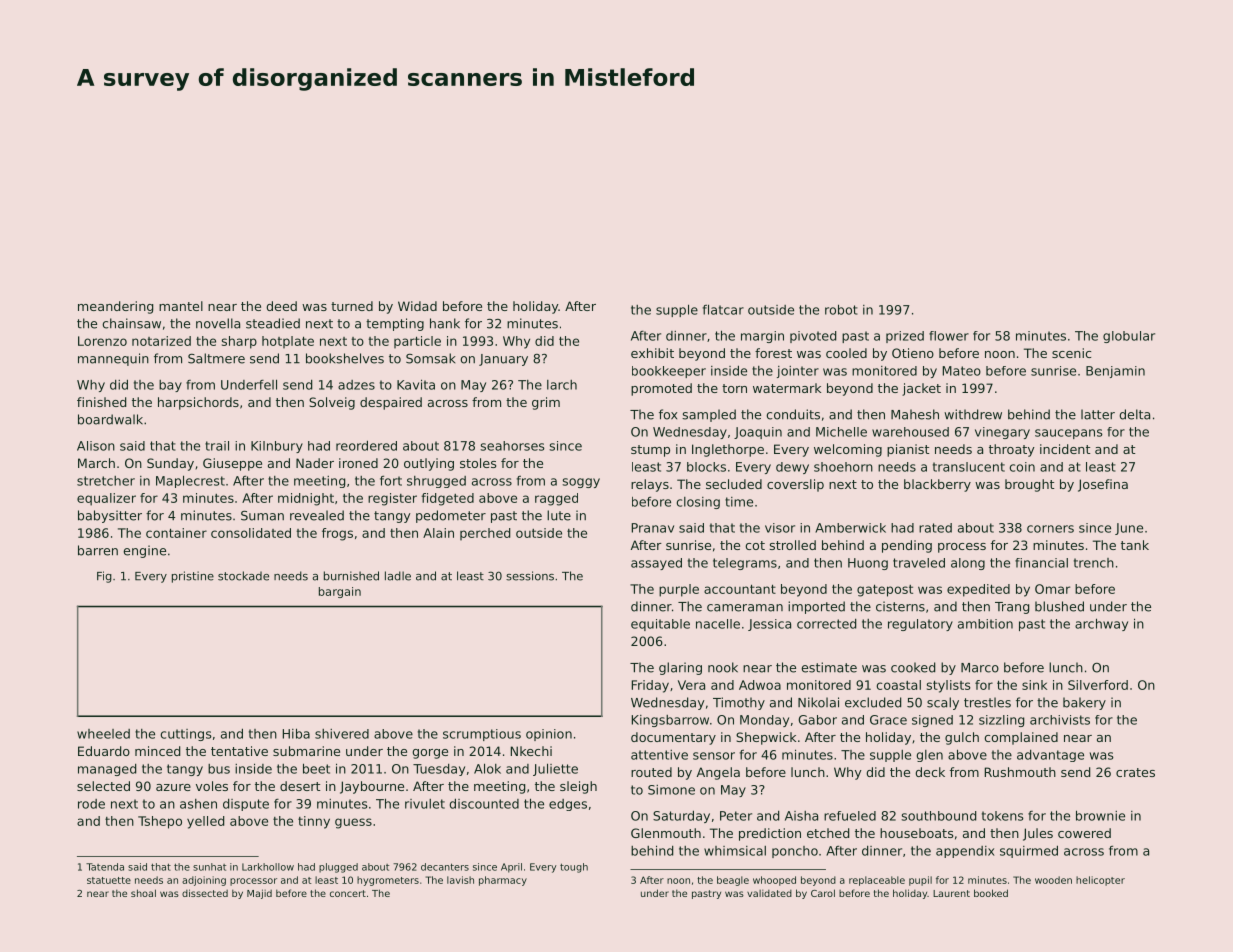  What do you see at coordinates (905, 337) in the screenshot?
I see `prized` at bounding box center [905, 337].
